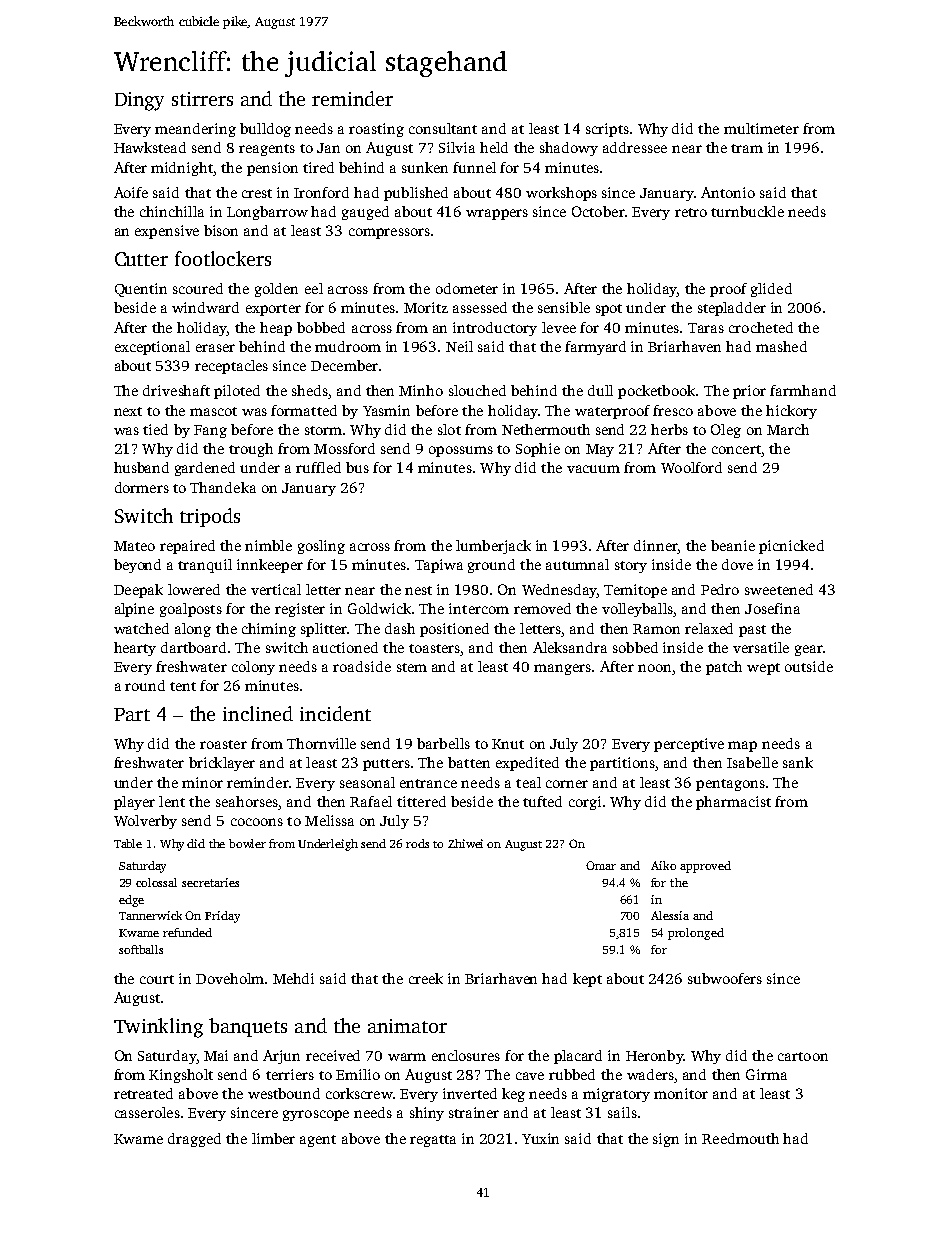  Describe the element at coordinates (461, 451) in the screenshot. I see `opossums` at that location.
